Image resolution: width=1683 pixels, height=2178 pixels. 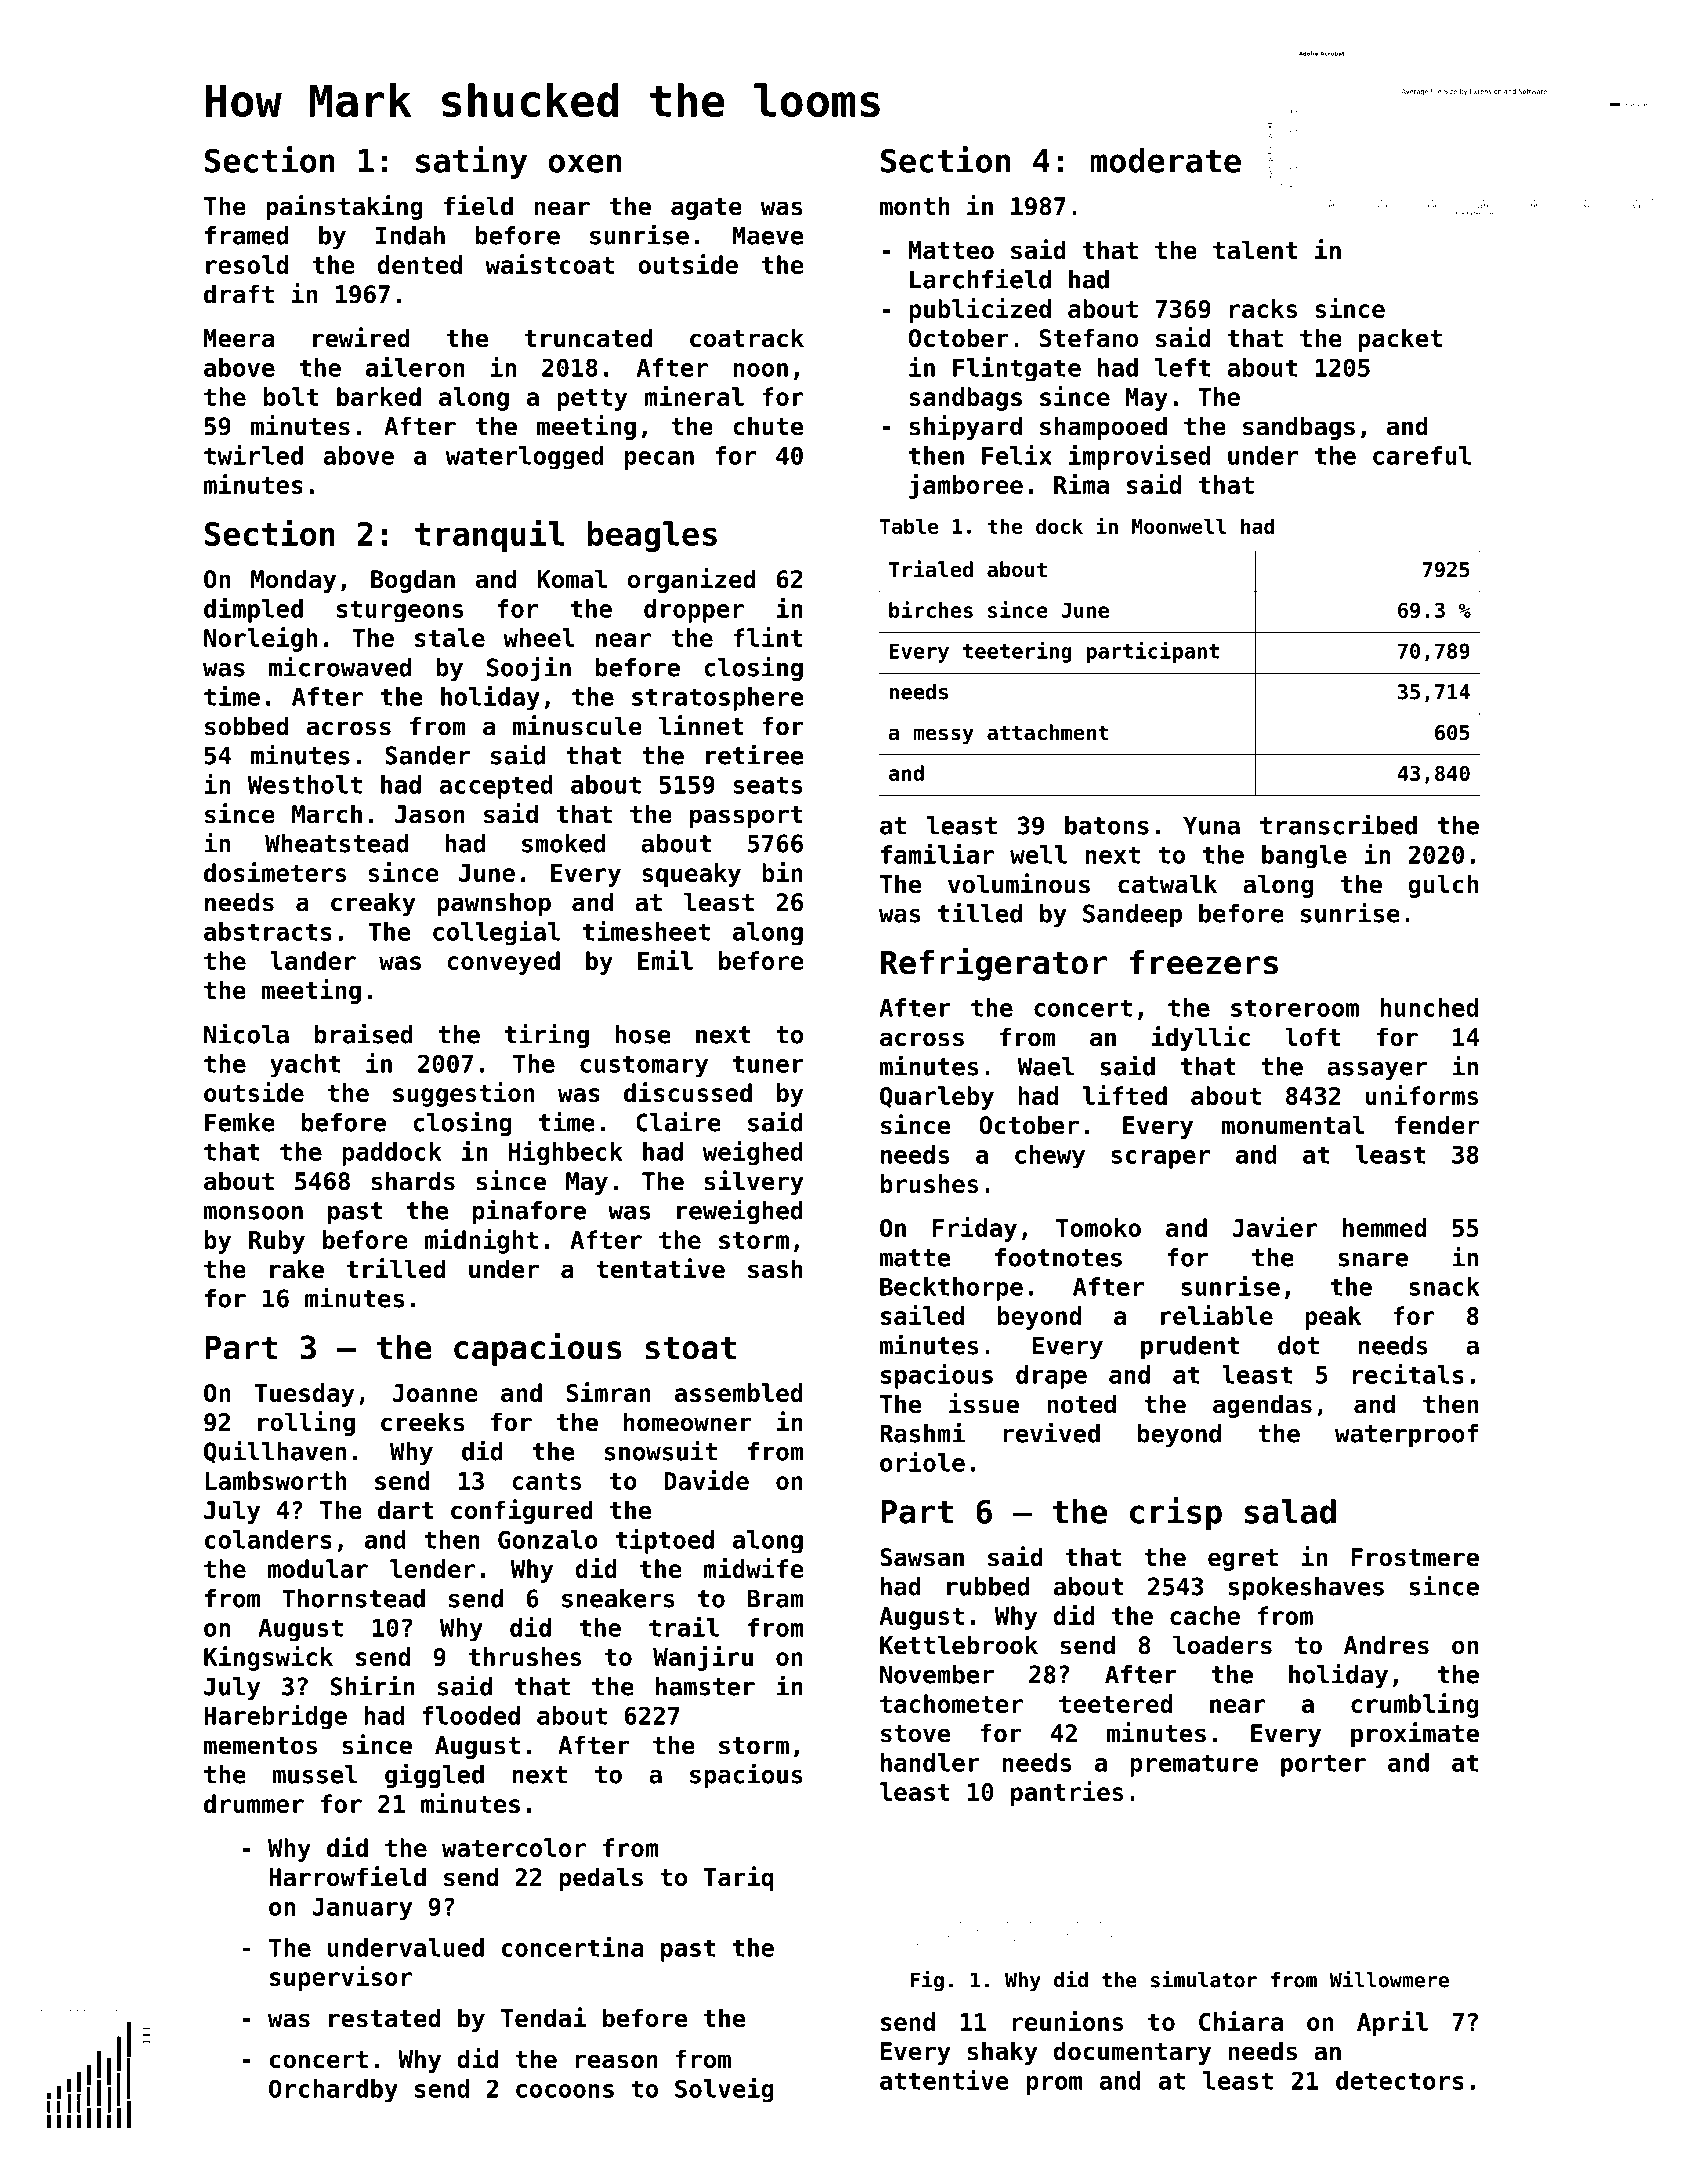 What do you see at coordinates (333, 2091) in the page?
I see `Orchardby` at bounding box center [333, 2091].
